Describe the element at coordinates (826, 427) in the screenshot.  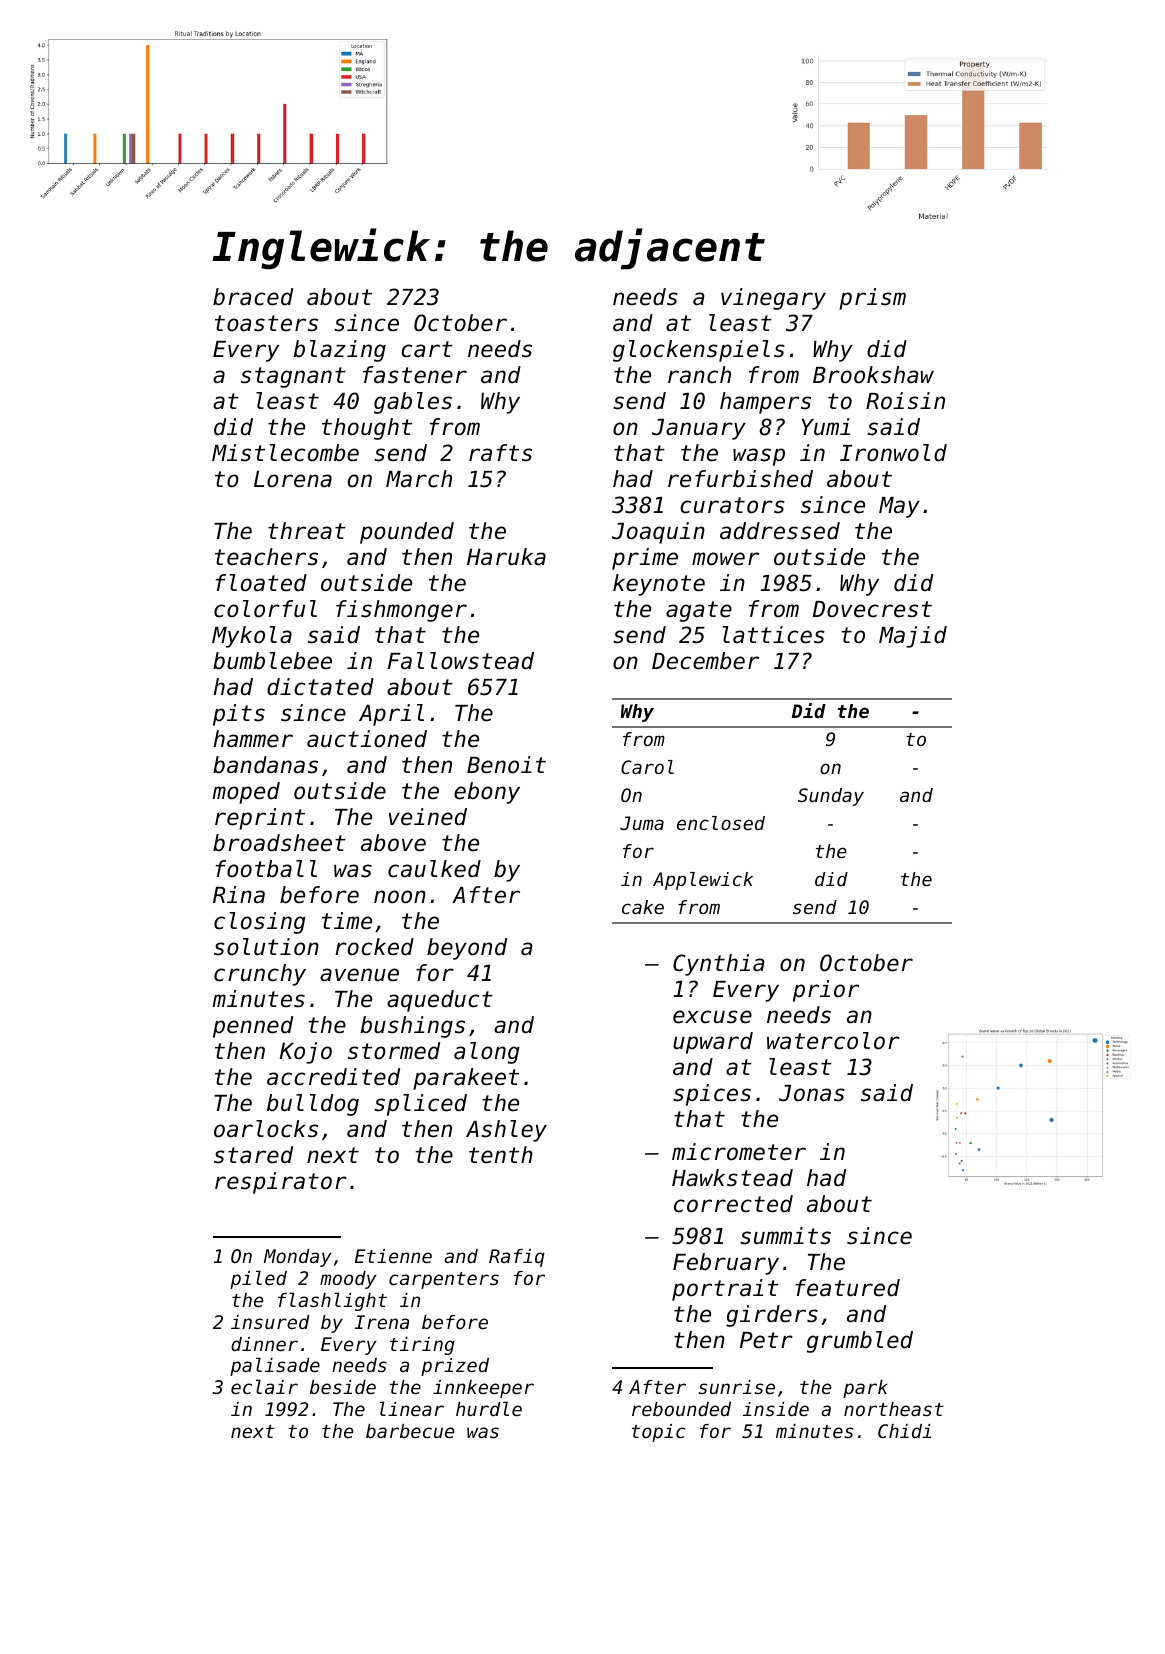
I see `Yumi` at that location.
